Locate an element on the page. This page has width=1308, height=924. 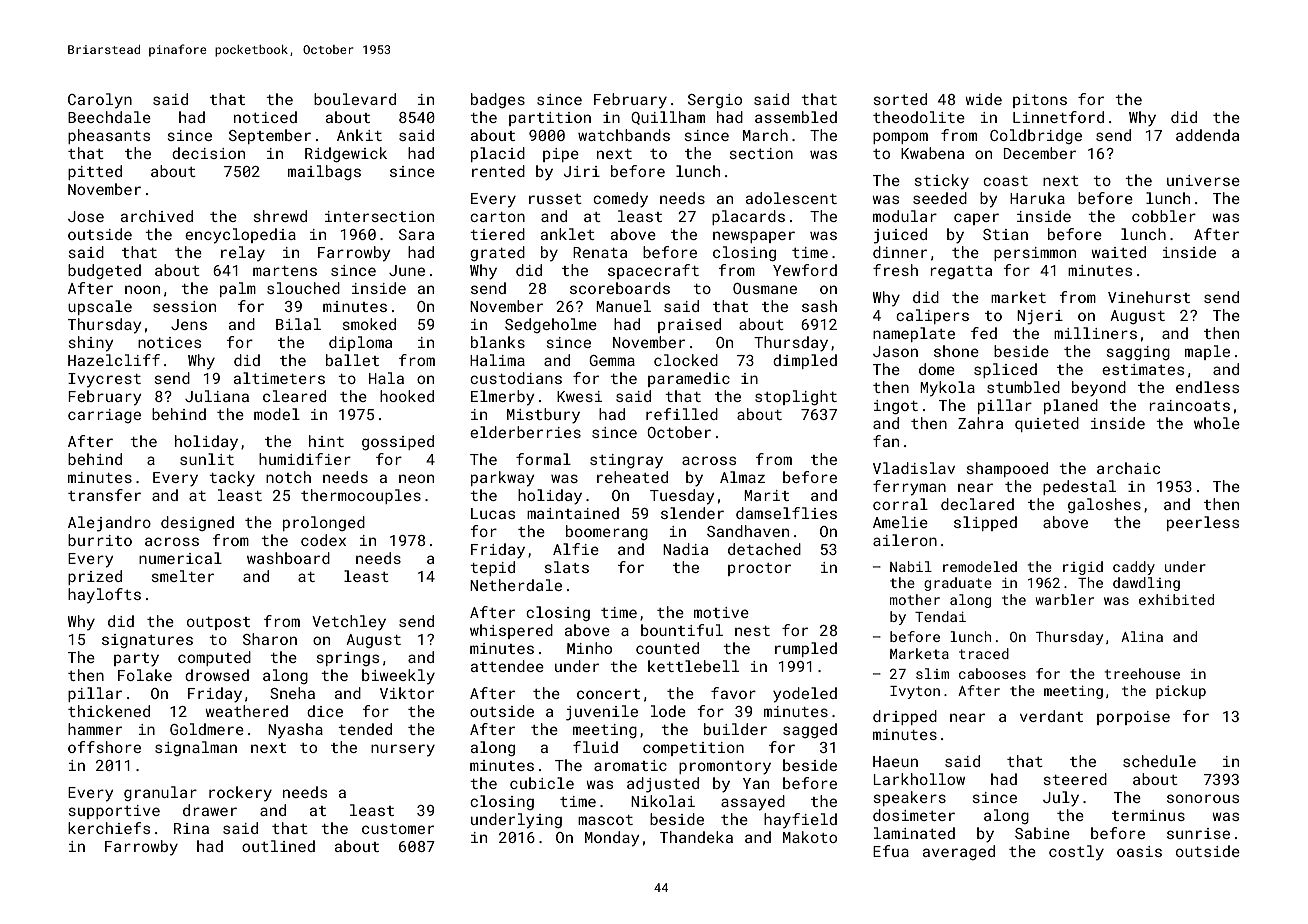
clocked is located at coordinates (686, 360).
